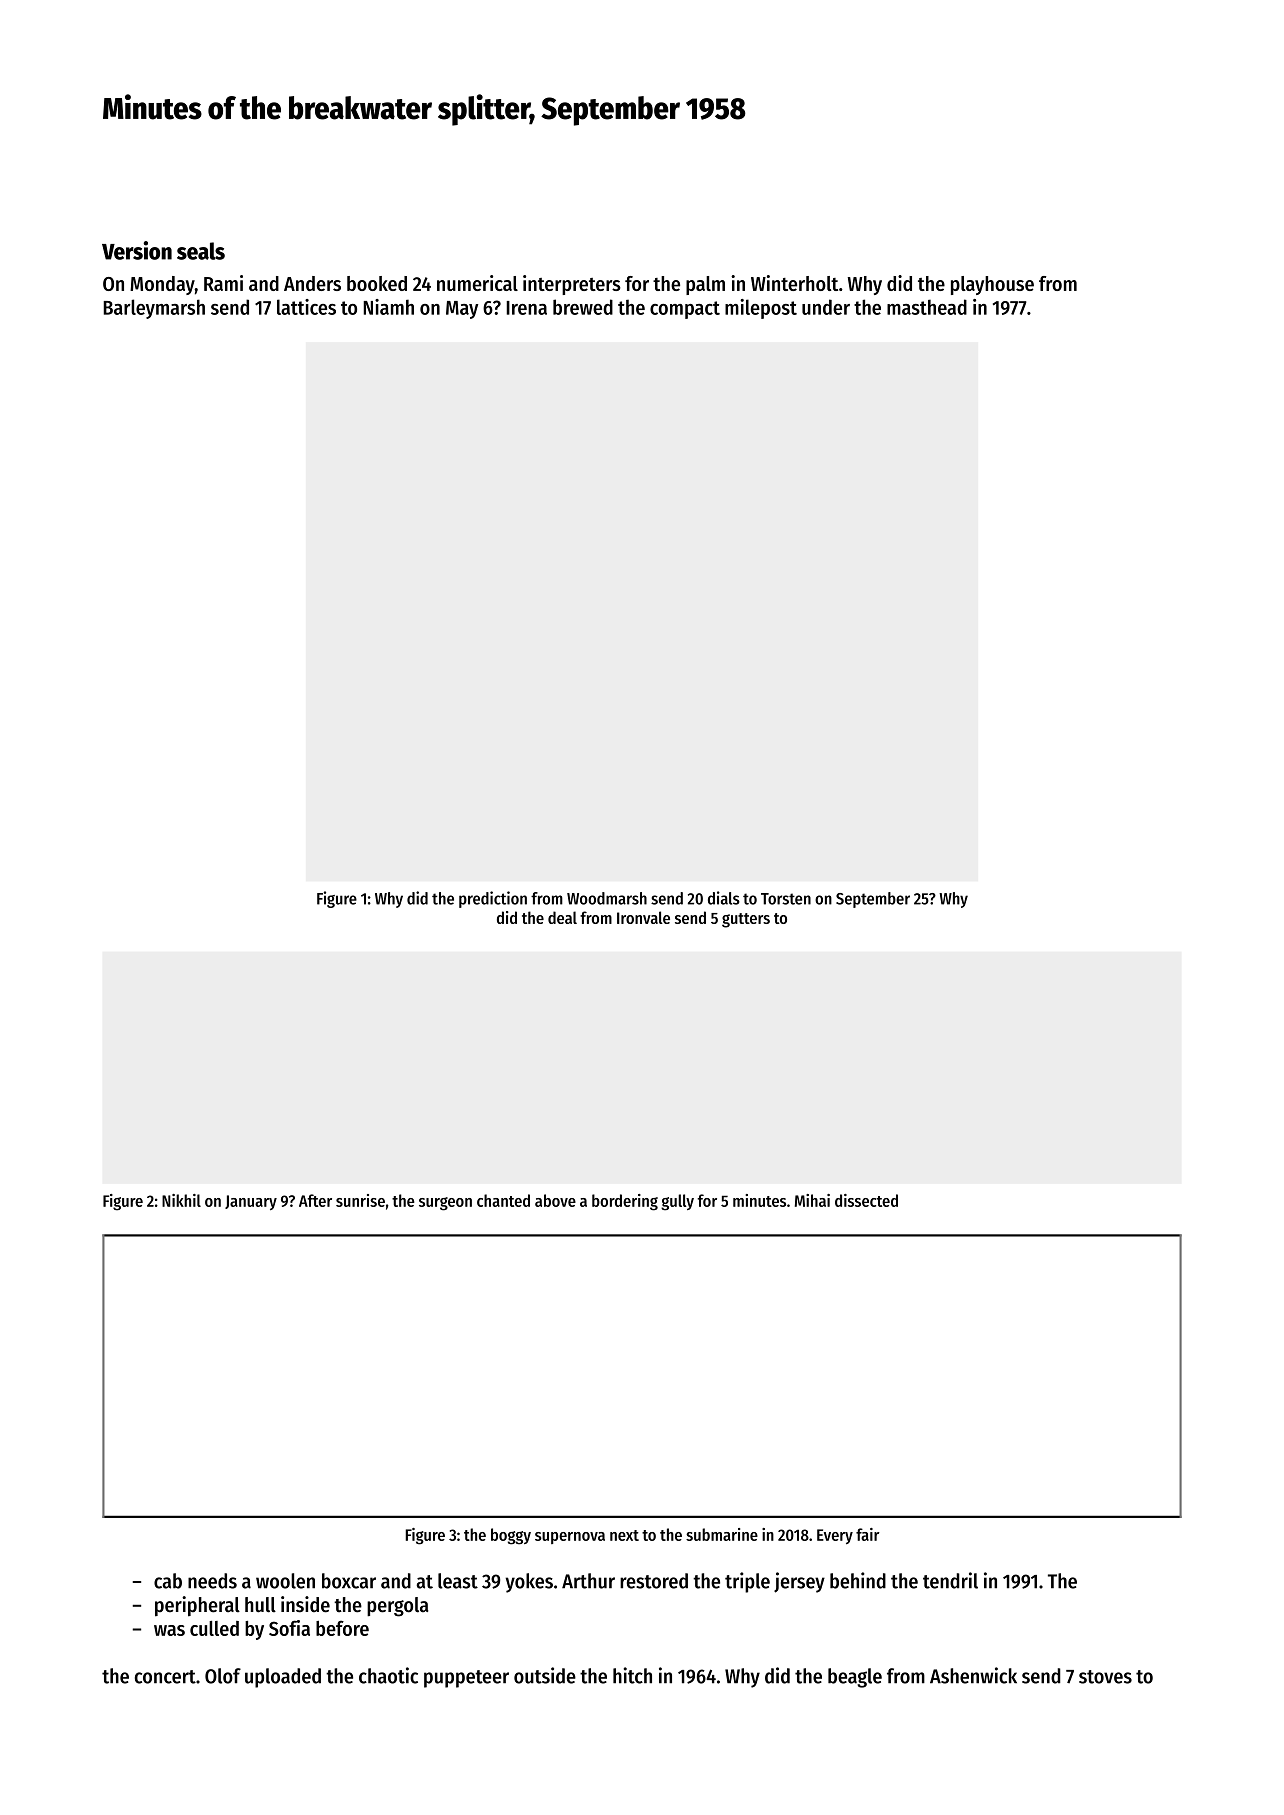  What do you see at coordinates (388, 307) in the screenshot?
I see `Niamh` at bounding box center [388, 307].
